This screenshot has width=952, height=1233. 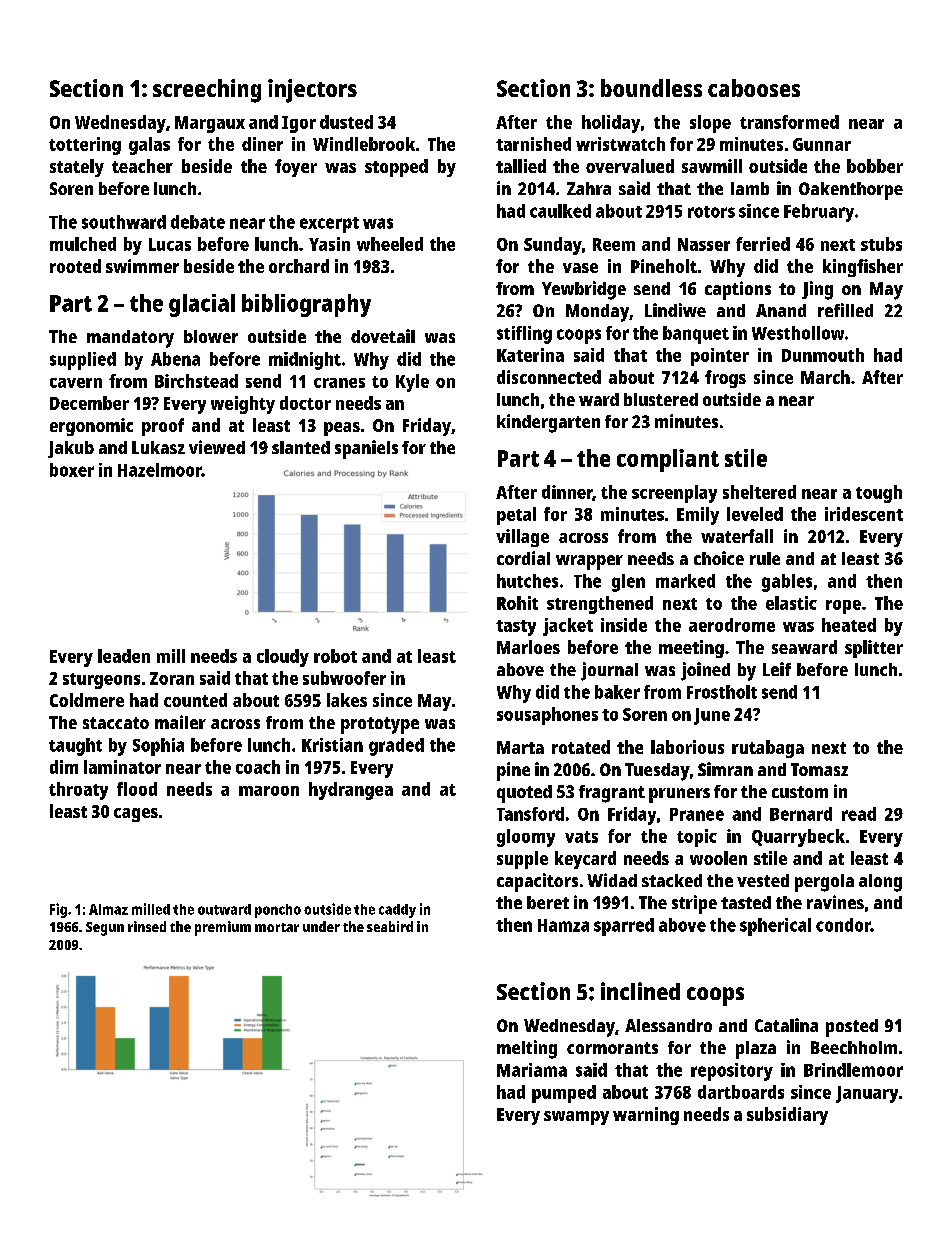 I want to click on stopped, so click(x=396, y=168).
